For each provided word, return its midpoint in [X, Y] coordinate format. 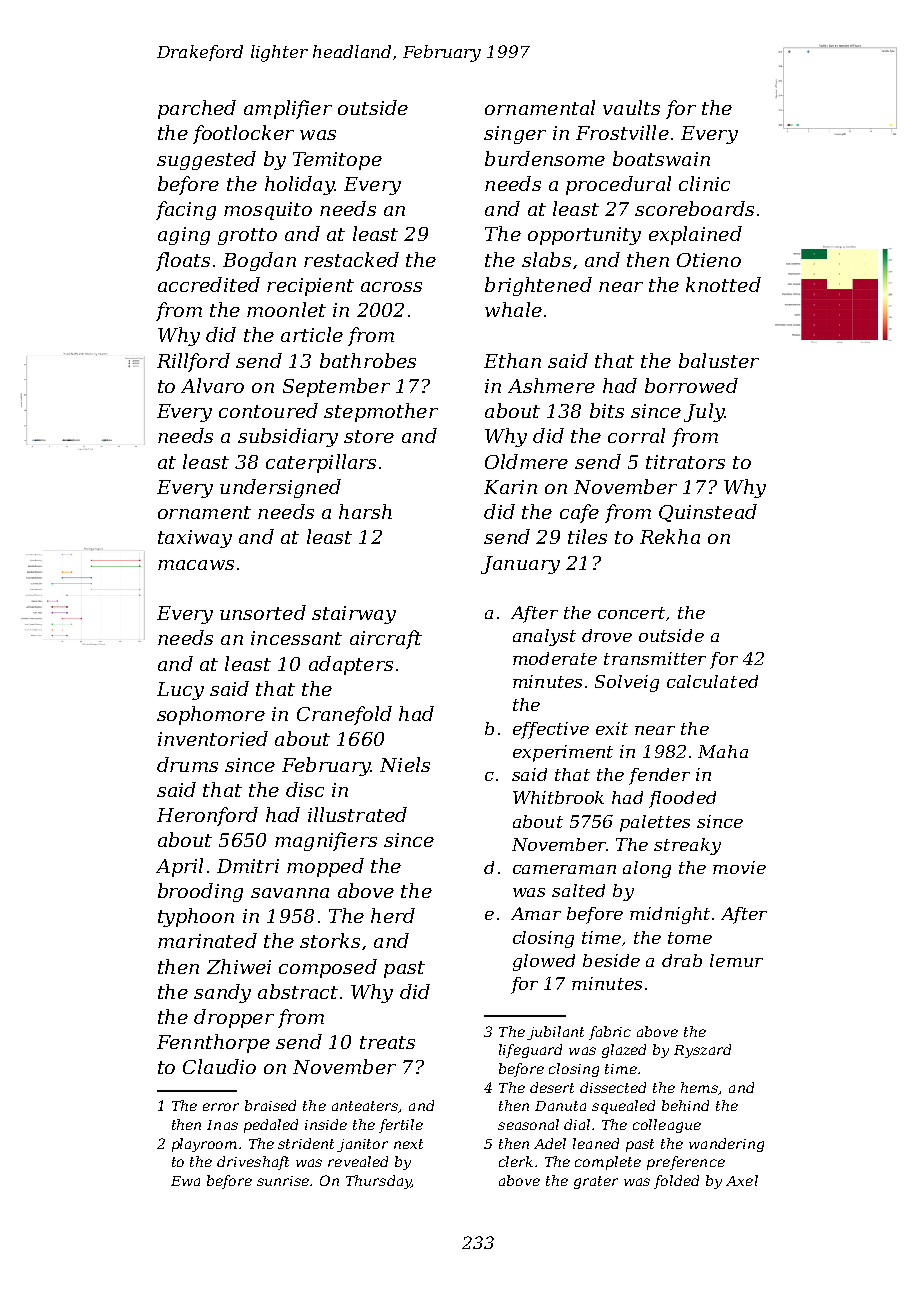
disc [305, 789]
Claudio [219, 1066]
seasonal [528, 1124]
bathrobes [368, 360]
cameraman [564, 869]
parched [197, 109]
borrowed [691, 385]
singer [515, 135]
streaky [687, 846]
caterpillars [321, 463]
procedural [618, 185]
